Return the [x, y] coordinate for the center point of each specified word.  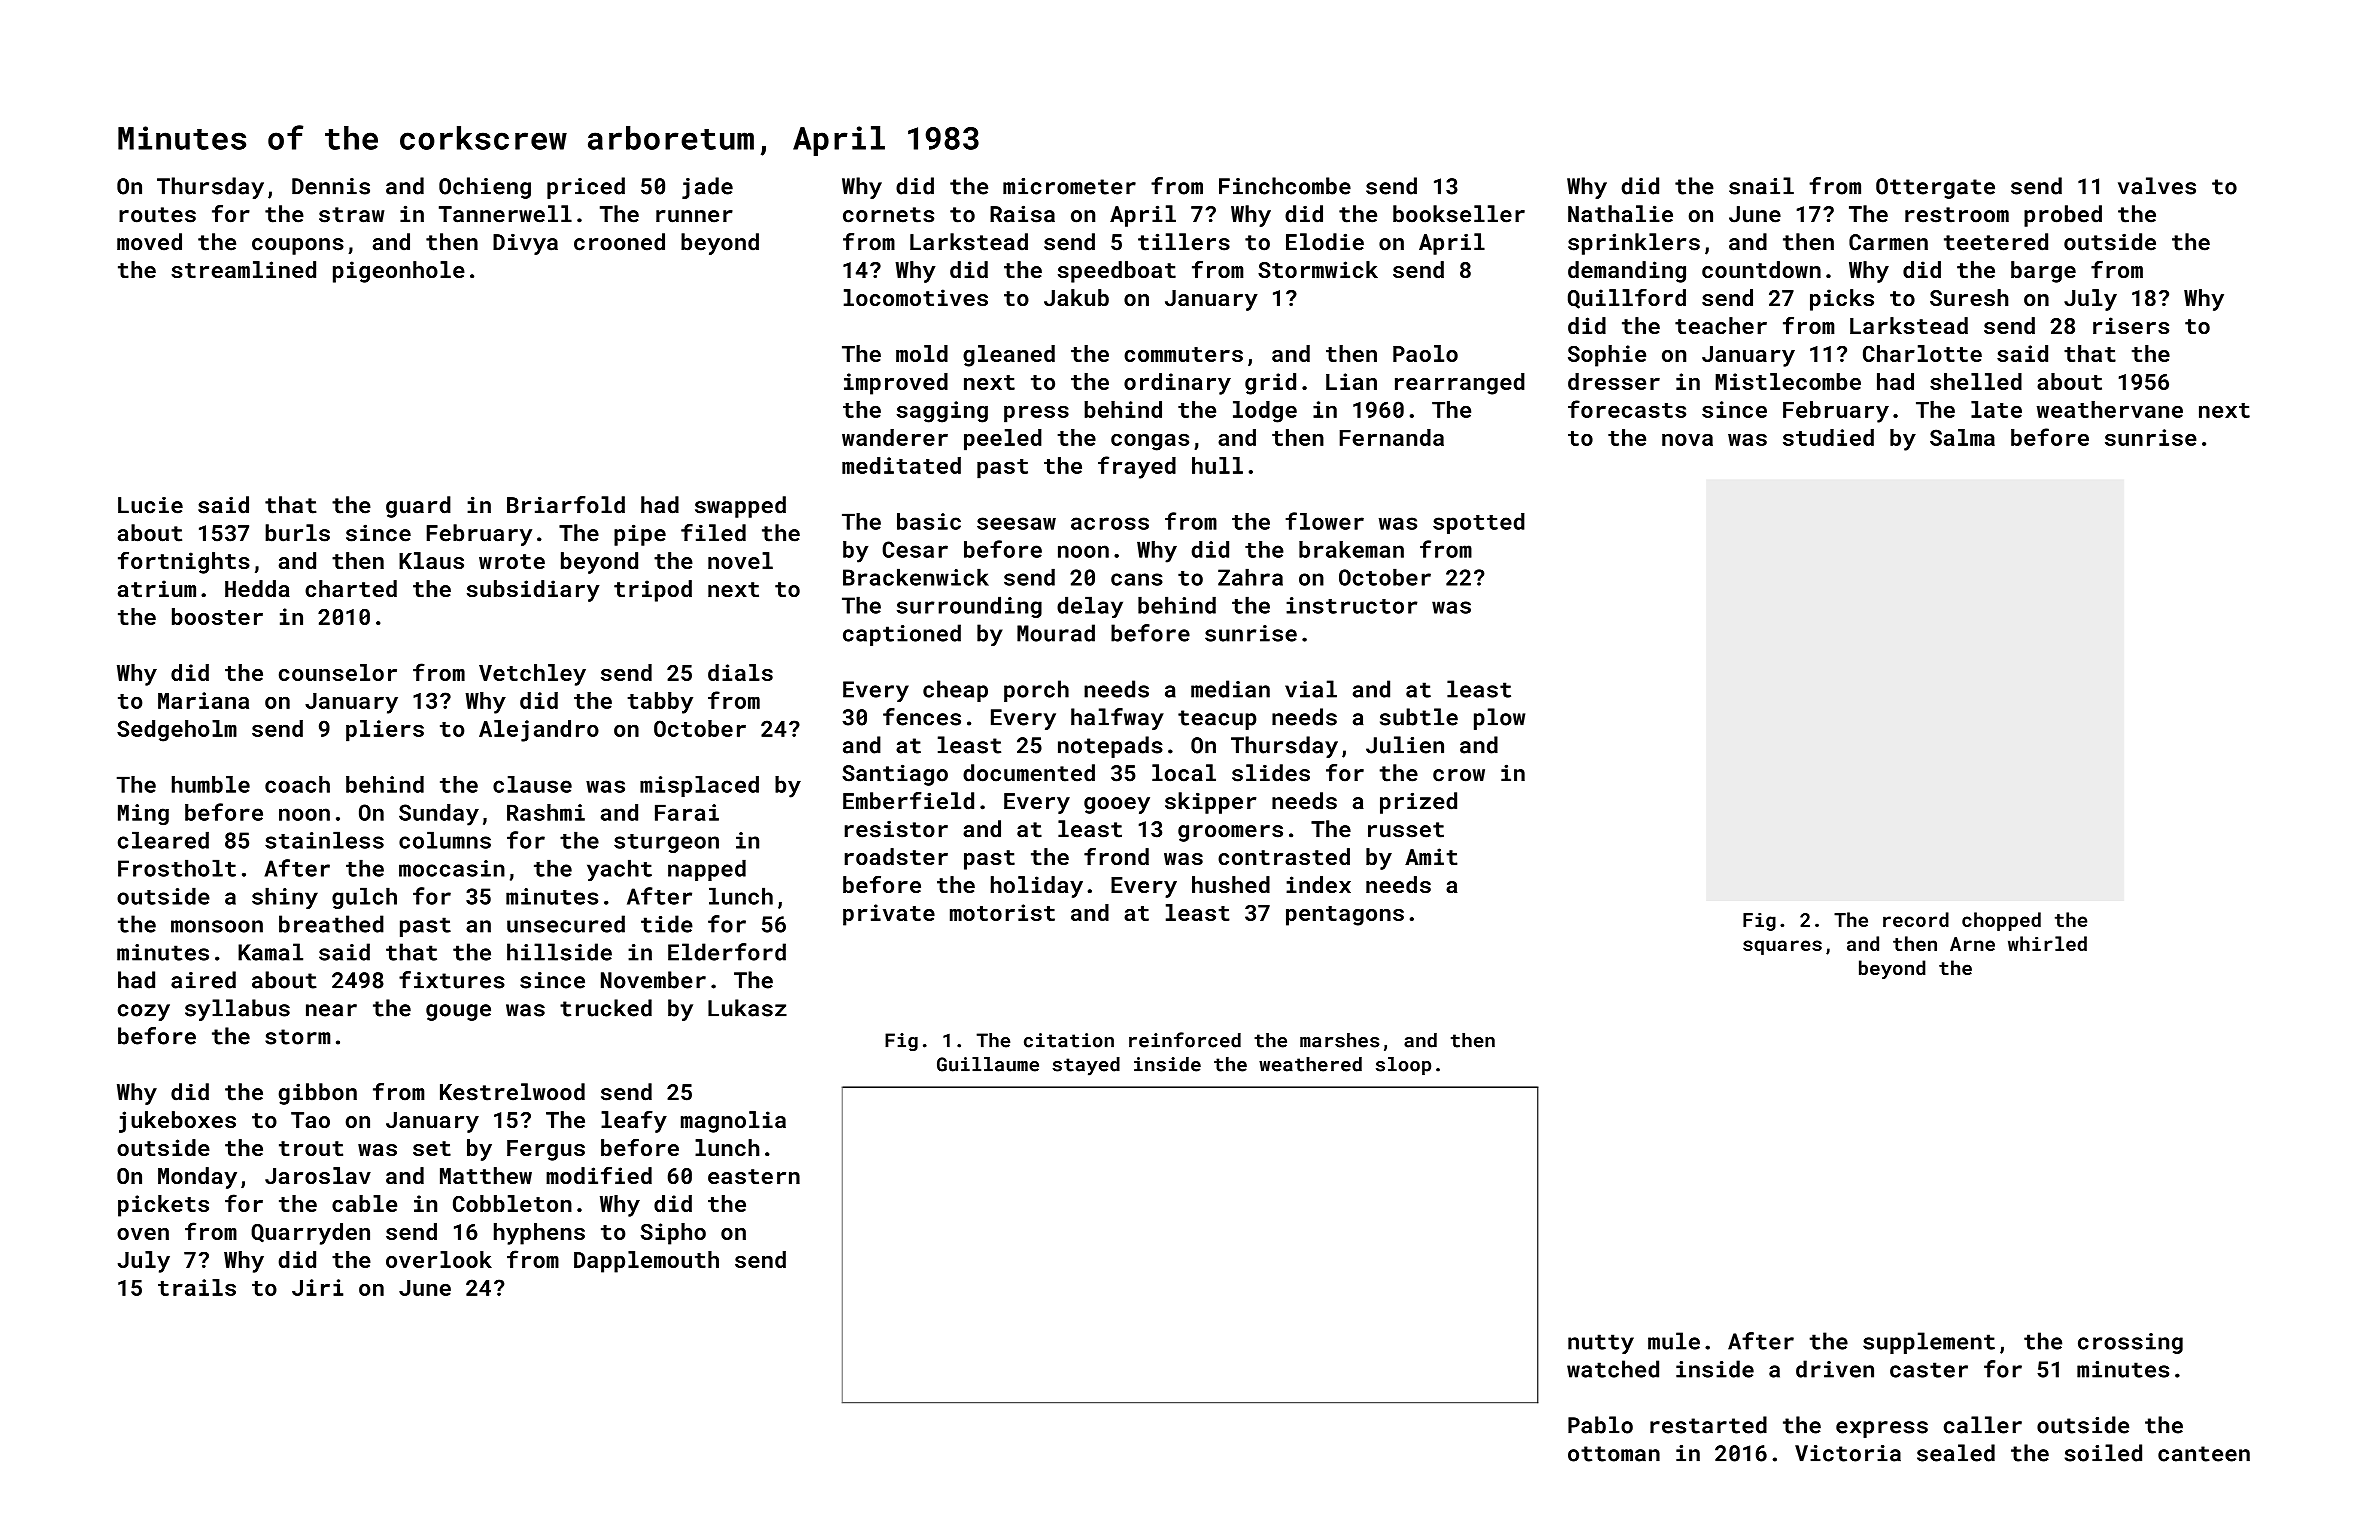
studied [1828, 437]
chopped [2001, 921]
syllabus [237, 1010]
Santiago [895, 775]
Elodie [1325, 242]
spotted [1479, 523]
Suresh [1969, 297]
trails [197, 1287]
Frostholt [177, 868]
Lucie [150, 505]
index [1318, 884]
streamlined [243, 269]
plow [1499, 719]
